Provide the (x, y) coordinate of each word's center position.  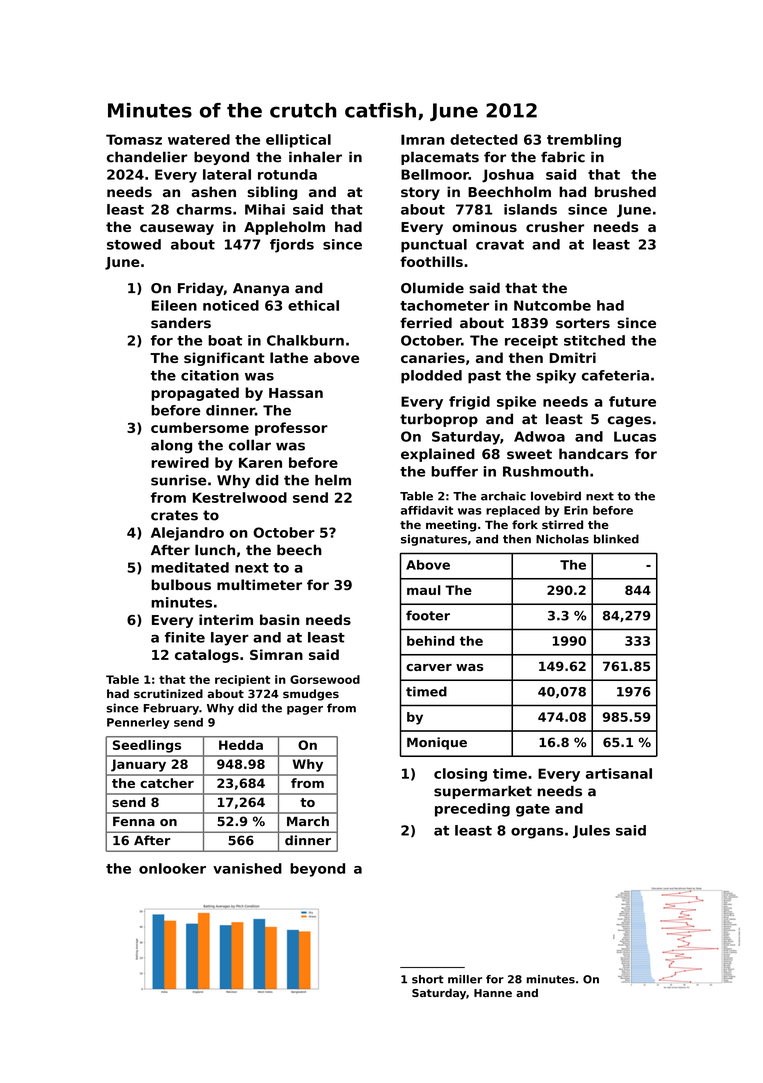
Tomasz (134, 139)
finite (185, 637)
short (428, 979)
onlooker (172, 868)
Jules (591, 831)
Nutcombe (552, 305)
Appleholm (284, 228)
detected (484, 139)
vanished (247, 868)
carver (429, 667)
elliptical (298, 141)
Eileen (174, 305)
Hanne (493, 993)
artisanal (619, 773)
